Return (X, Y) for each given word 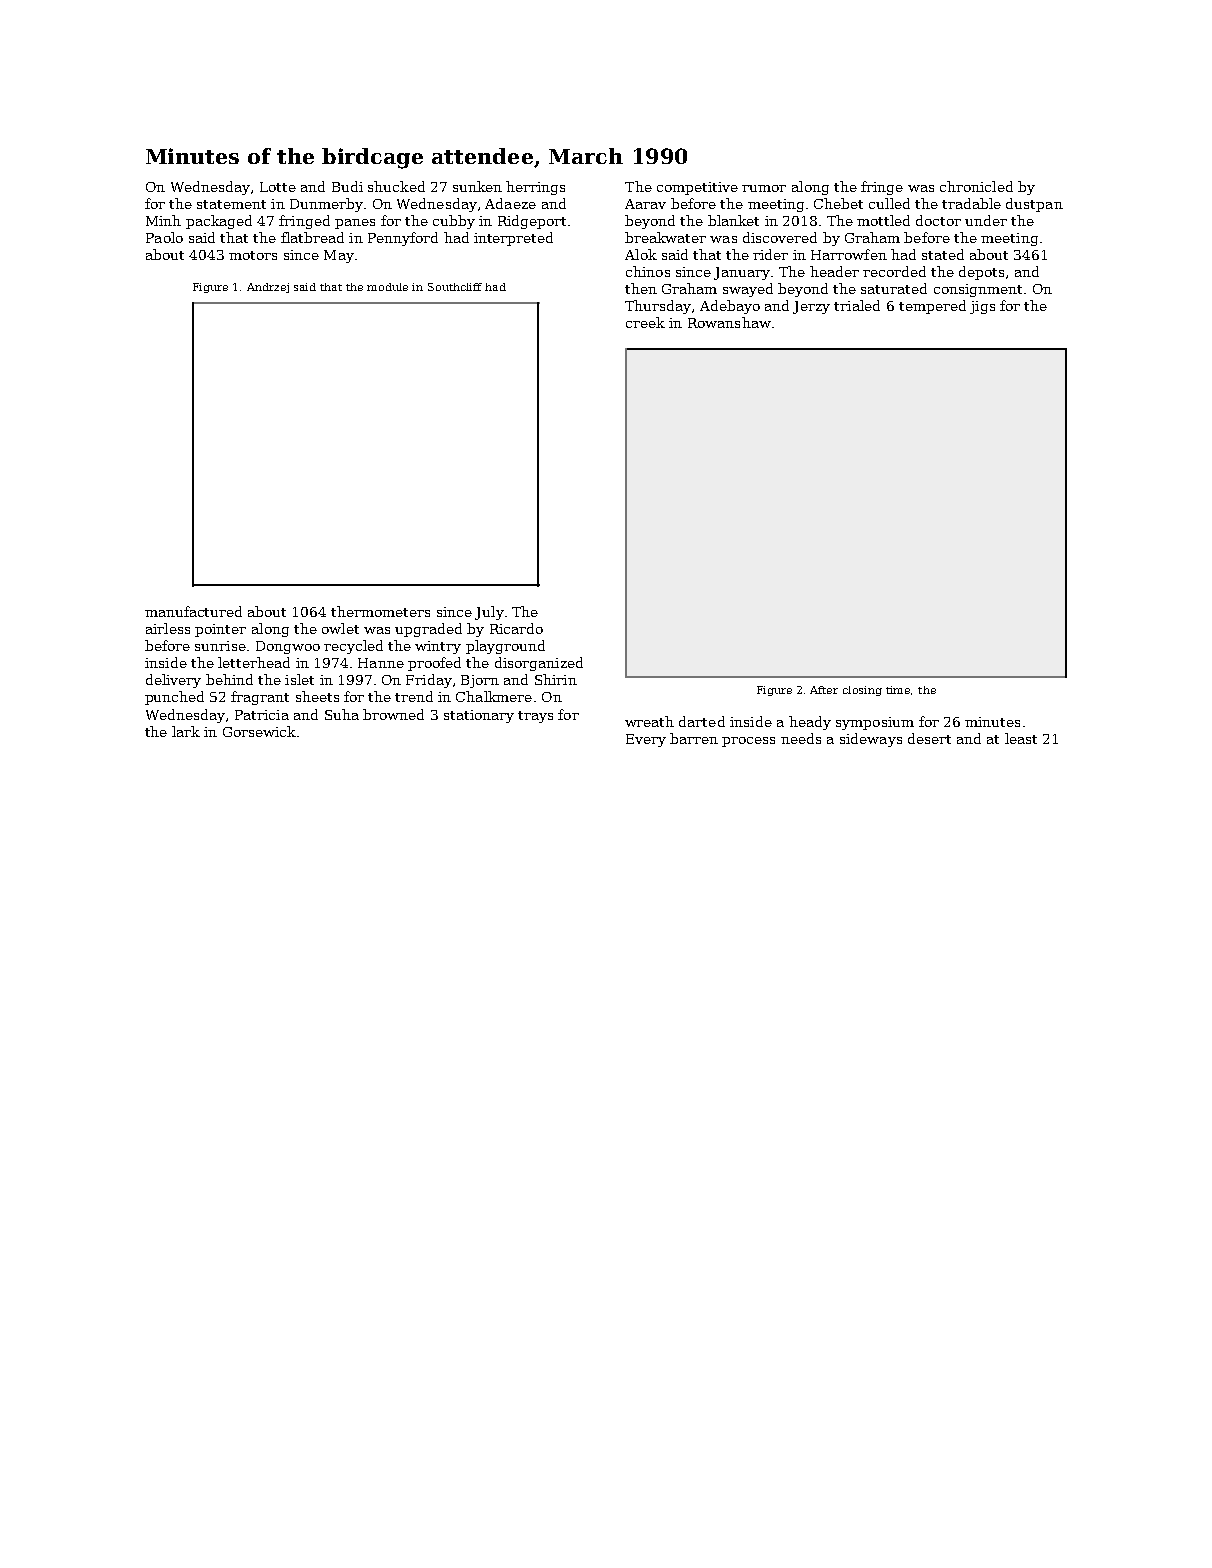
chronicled (976, 186)
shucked (396, 186)
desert (929, 738)
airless (168, 628)
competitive (697, 188)
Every (646, 740)
